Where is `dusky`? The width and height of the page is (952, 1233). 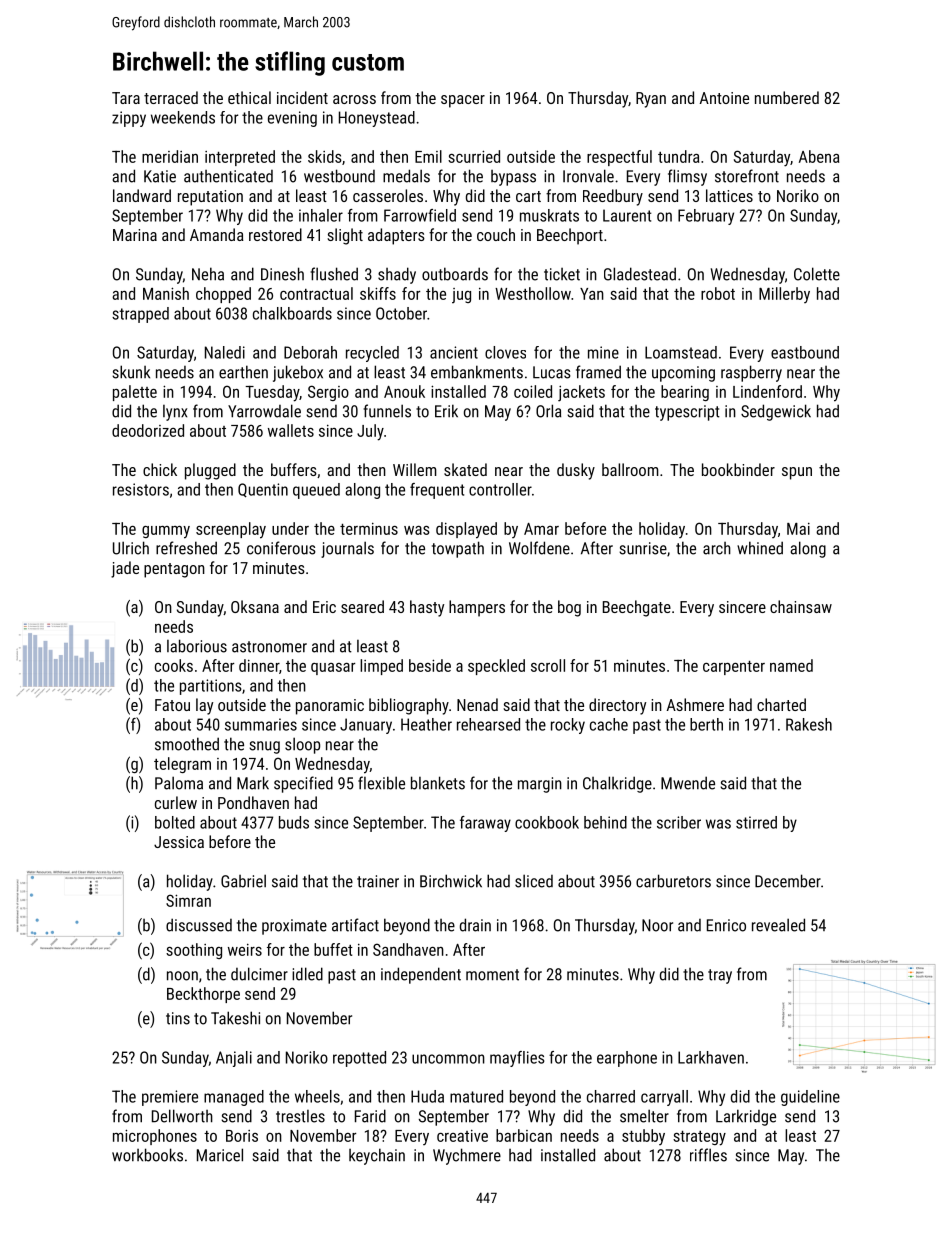 dusky is located at coordinates (576, 471).
